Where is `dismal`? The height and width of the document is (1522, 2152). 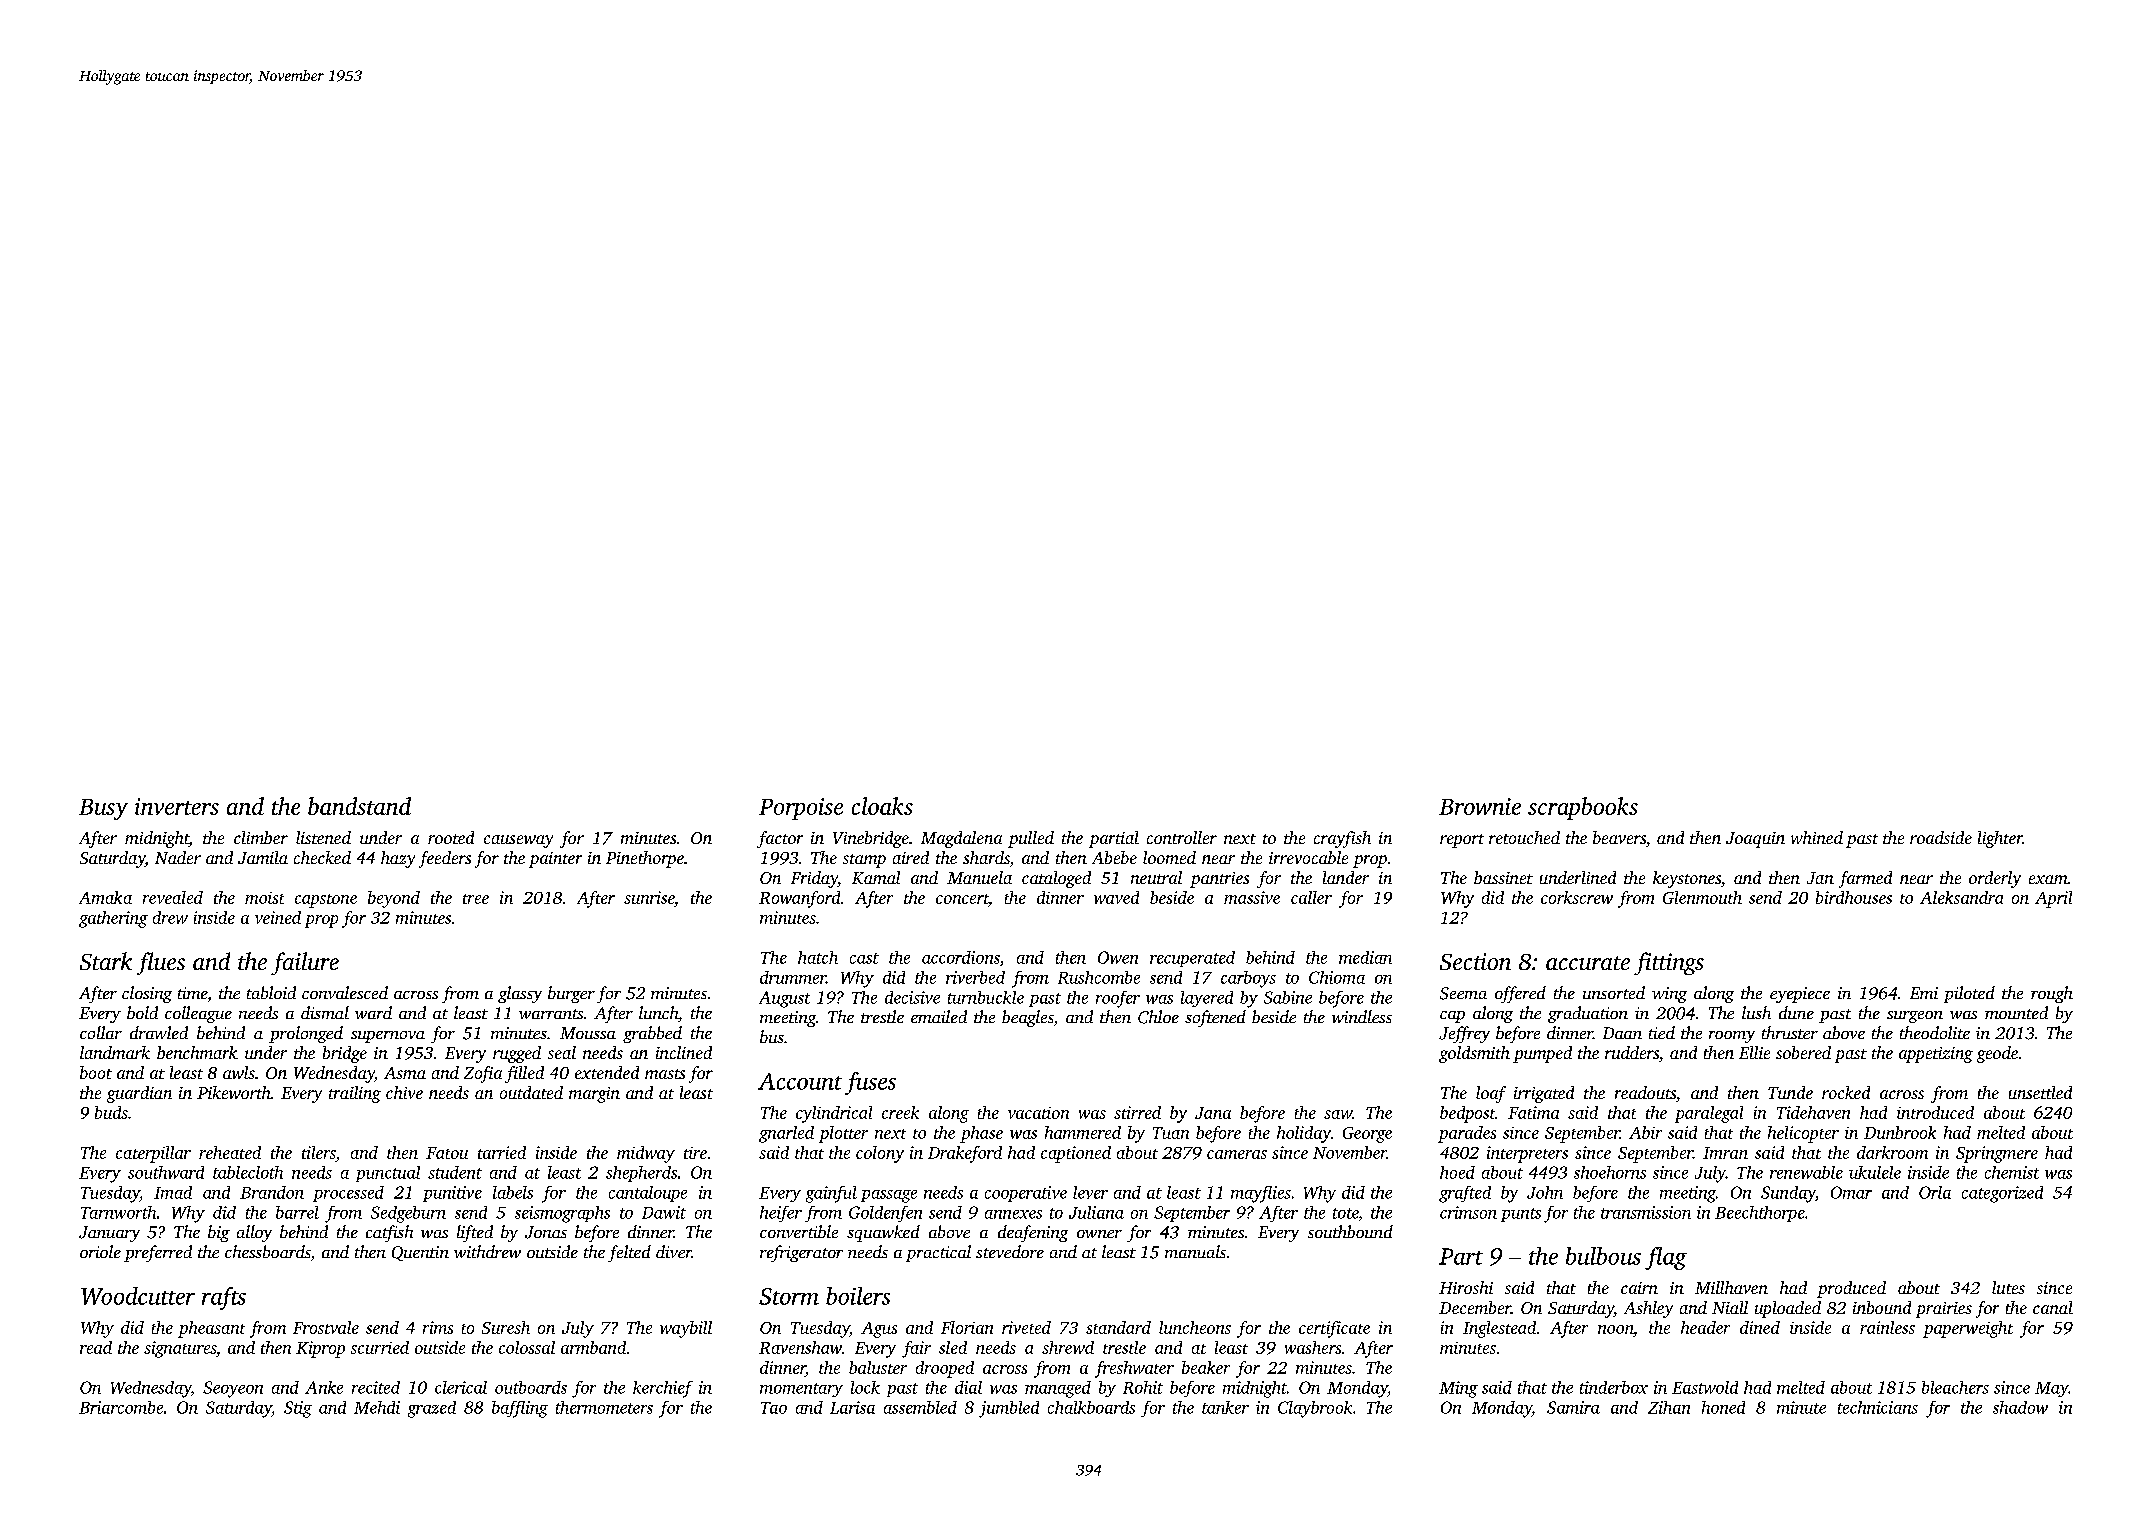
dismal is located at coordinates (325, 1012).
